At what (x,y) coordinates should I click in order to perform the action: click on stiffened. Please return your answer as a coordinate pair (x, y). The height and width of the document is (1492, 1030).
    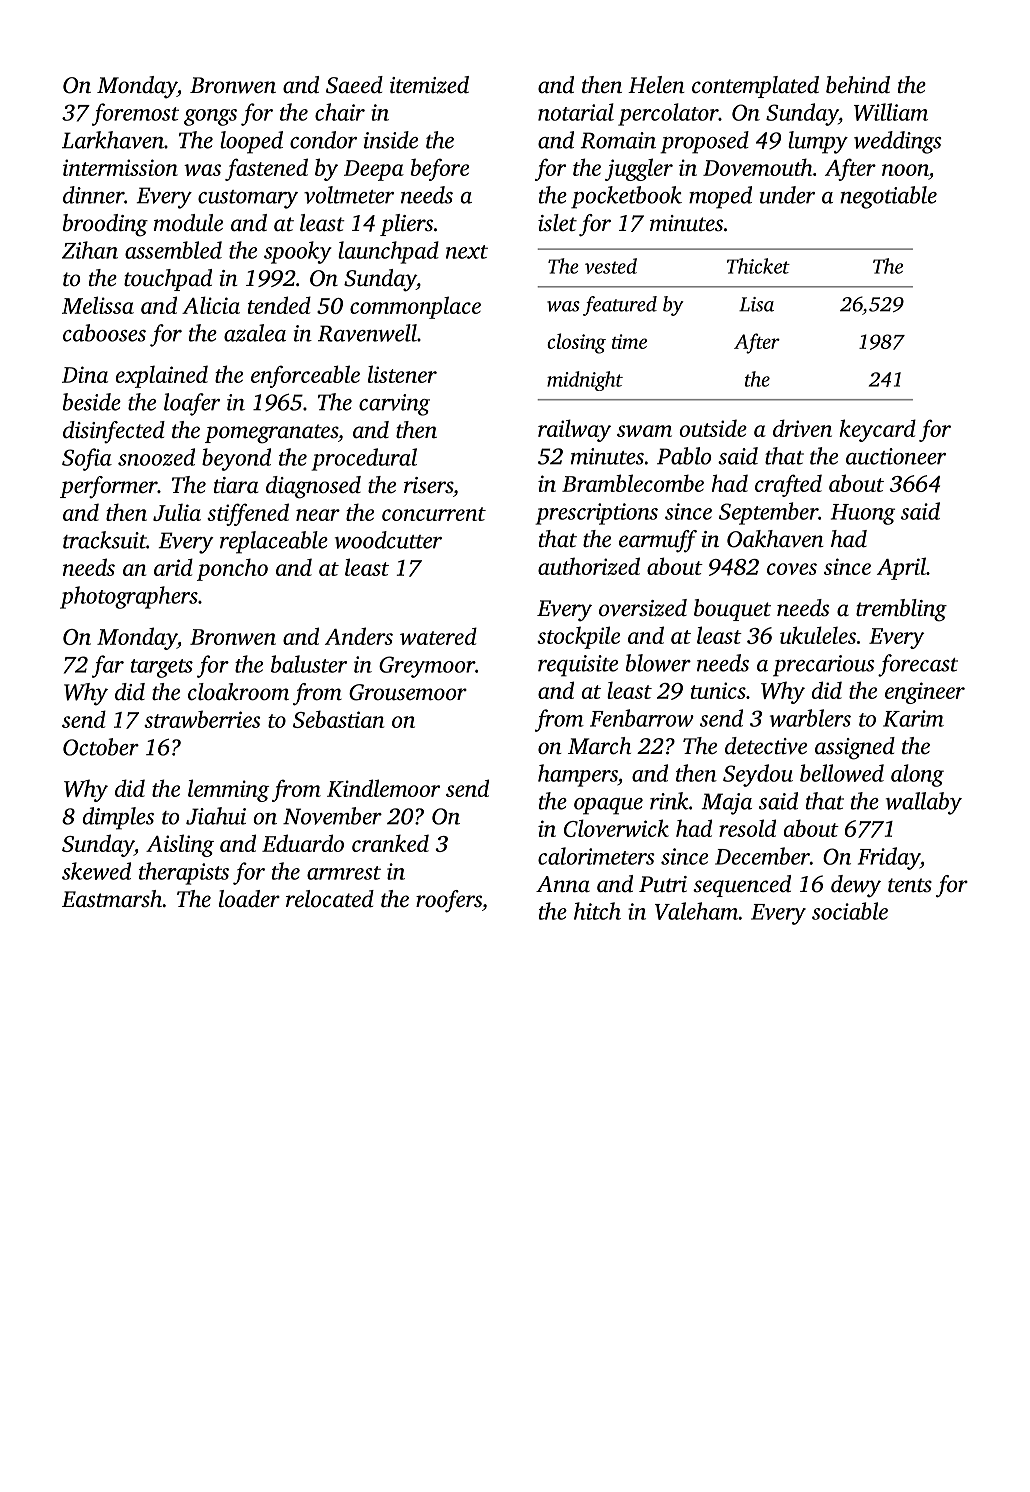
    Looking at the image, I should click on (248, 514).
